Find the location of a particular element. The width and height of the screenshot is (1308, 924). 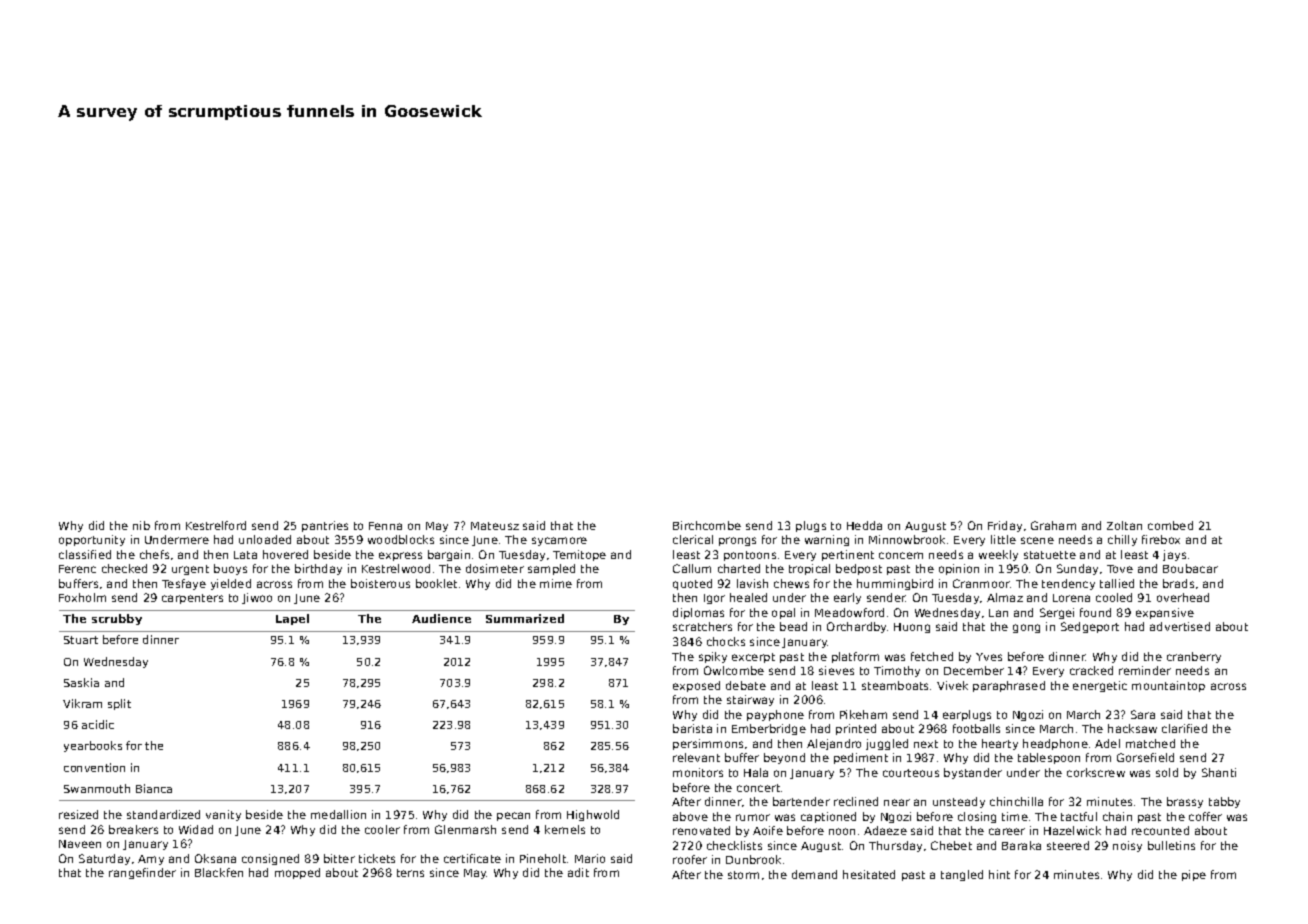

yearbooks is located at coordinates (93, 746).
